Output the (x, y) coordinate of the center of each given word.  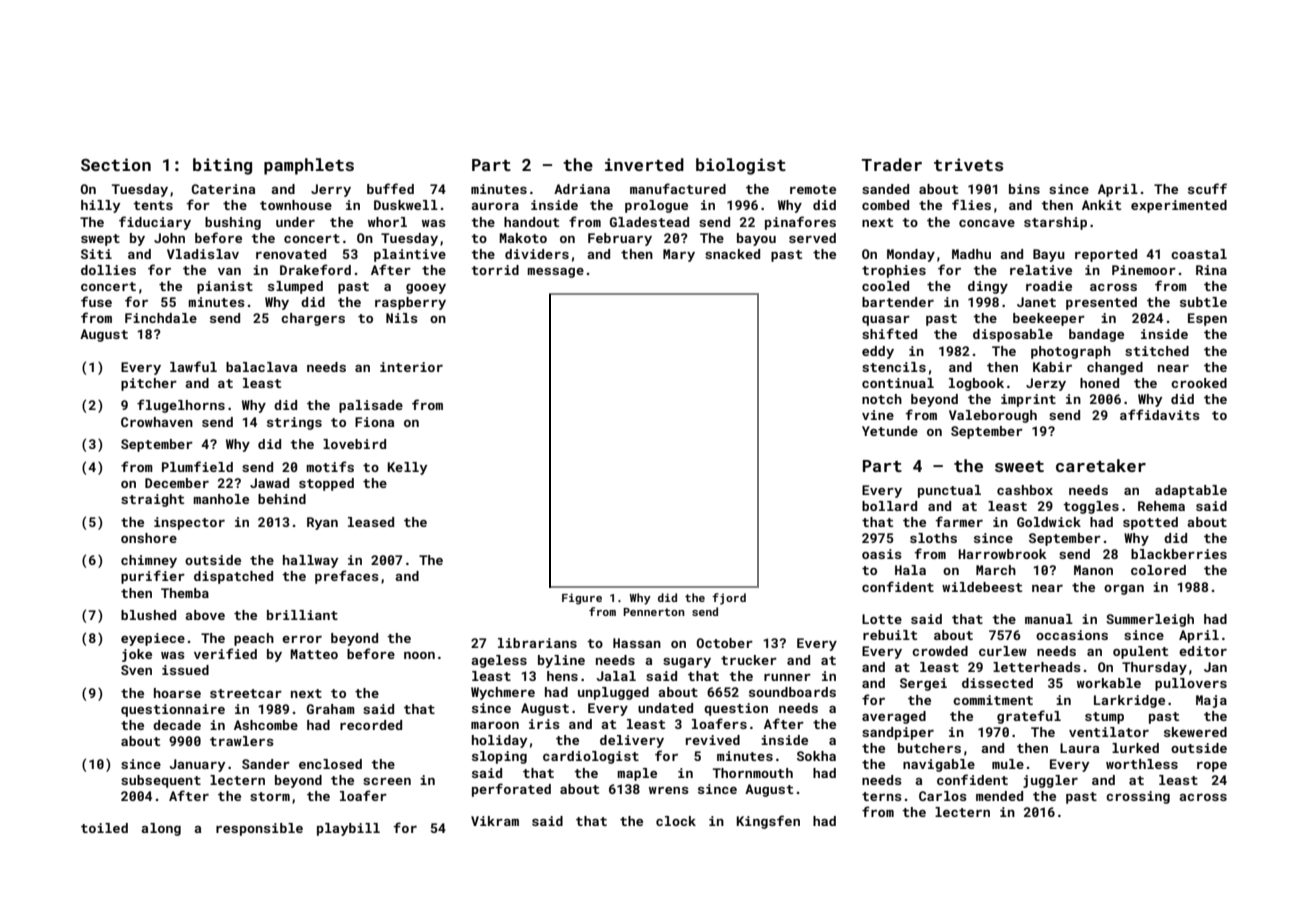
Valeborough (993, 416)
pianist (225, 287)
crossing (1138, 797)
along (161, 829)
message (555, 273)
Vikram (495, 821)
